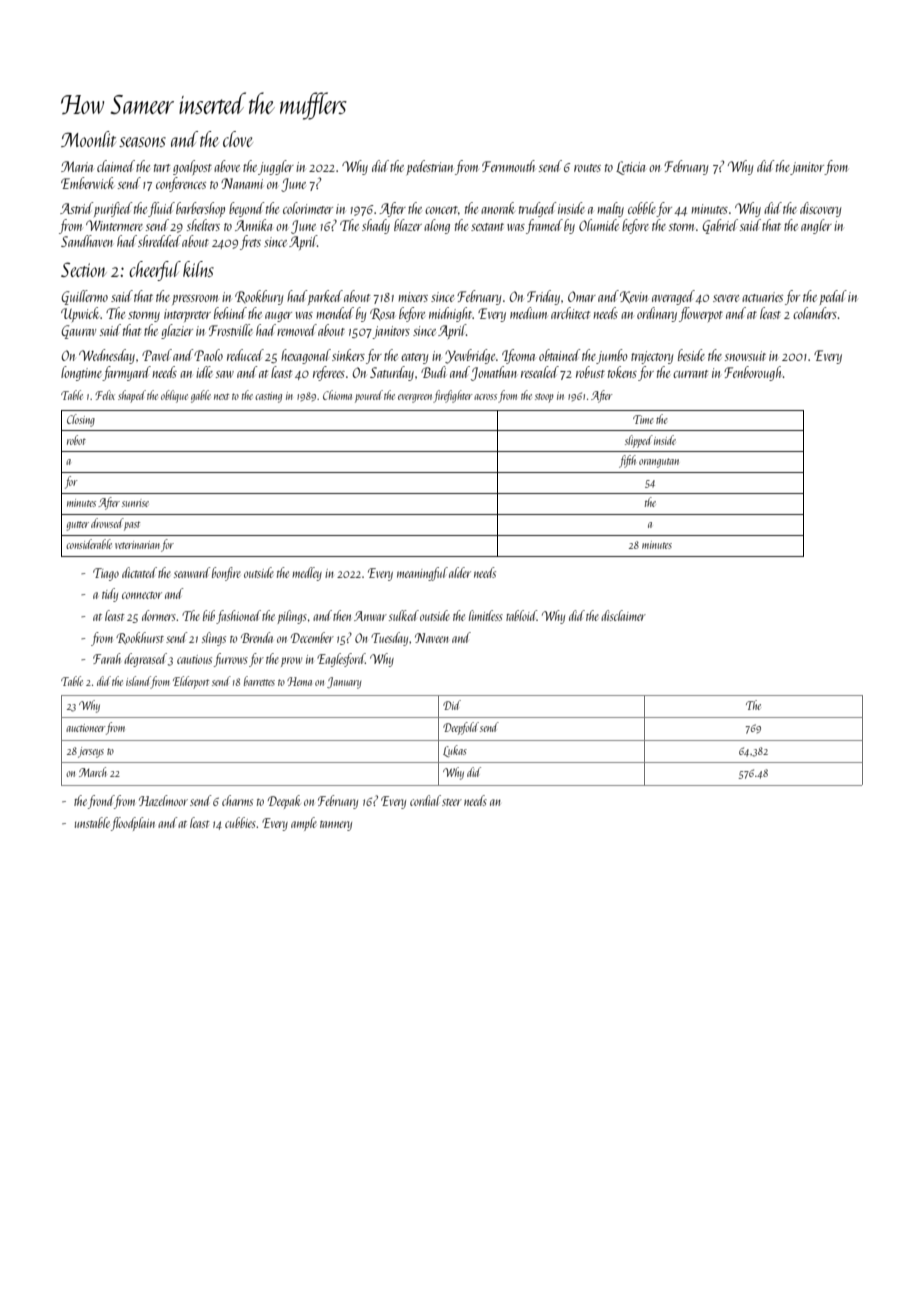 Image resolution: width=924 pixels, height=1308 pixels. What do you see at coordinates (142, 142) in the page?
I see `seasons` at bounding box center [142, 142].
